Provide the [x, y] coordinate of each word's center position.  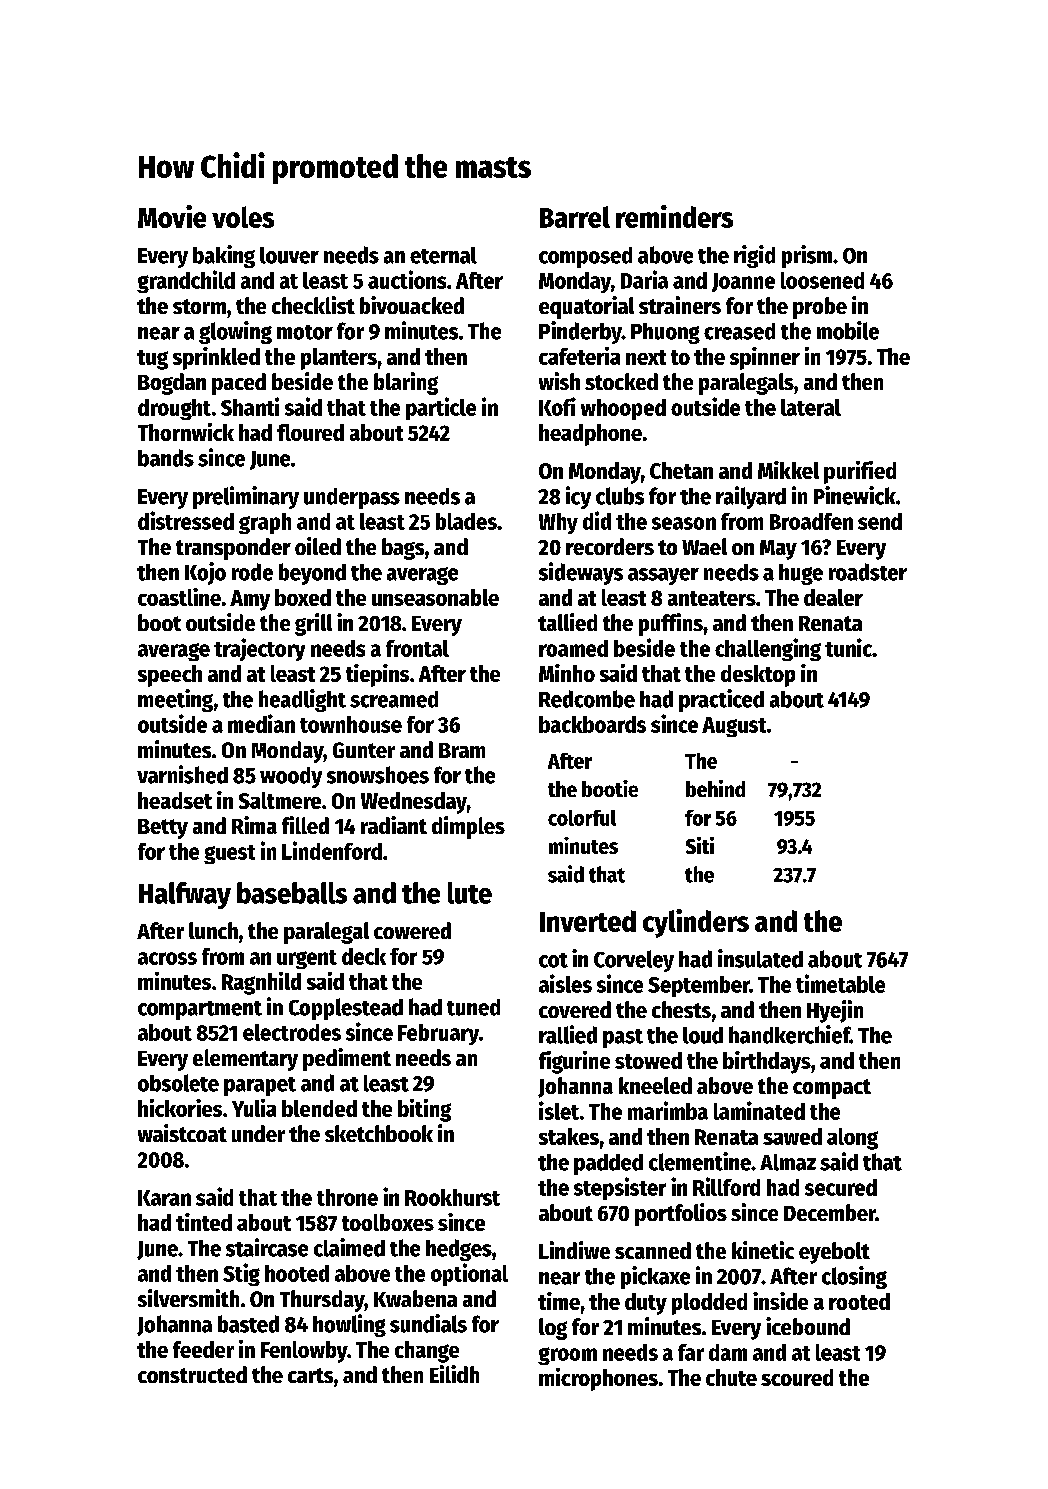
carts [310, 1375]
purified [860, 472]
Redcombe [587, 699]
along [852, 1139]
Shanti [250, 406]
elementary [245, 1060]
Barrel [575, 217]
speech [170, 676]
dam [728, 1352]
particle [441, 408]
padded [608, 1164]
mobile [848, 330]
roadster [868, 572]
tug [152, 360]
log [553, 1329]
